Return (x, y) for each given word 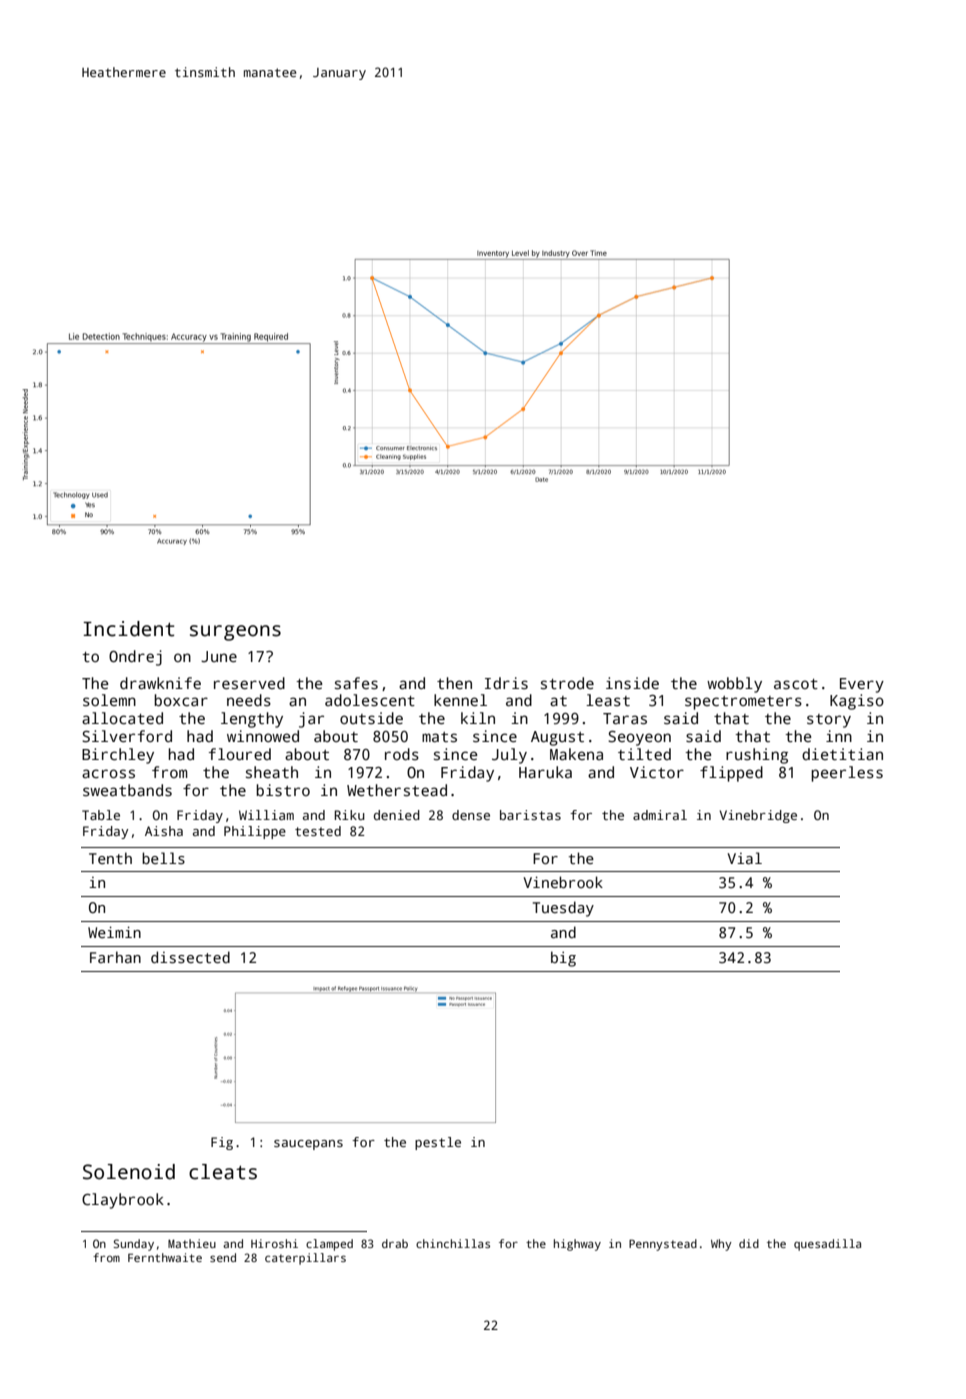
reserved (249, 683)
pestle (438, 1143)
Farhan (115, 957)
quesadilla (827, 1245)
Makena (576, 754)
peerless (847, 774)
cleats (223, 1172)
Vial (745, 858)
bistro (283, 790)
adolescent (370, 700)
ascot (796, 684)
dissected (190, 957)
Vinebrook (563, 882)
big (563, 959)
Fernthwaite (165, 1257)
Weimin (114, 932)
